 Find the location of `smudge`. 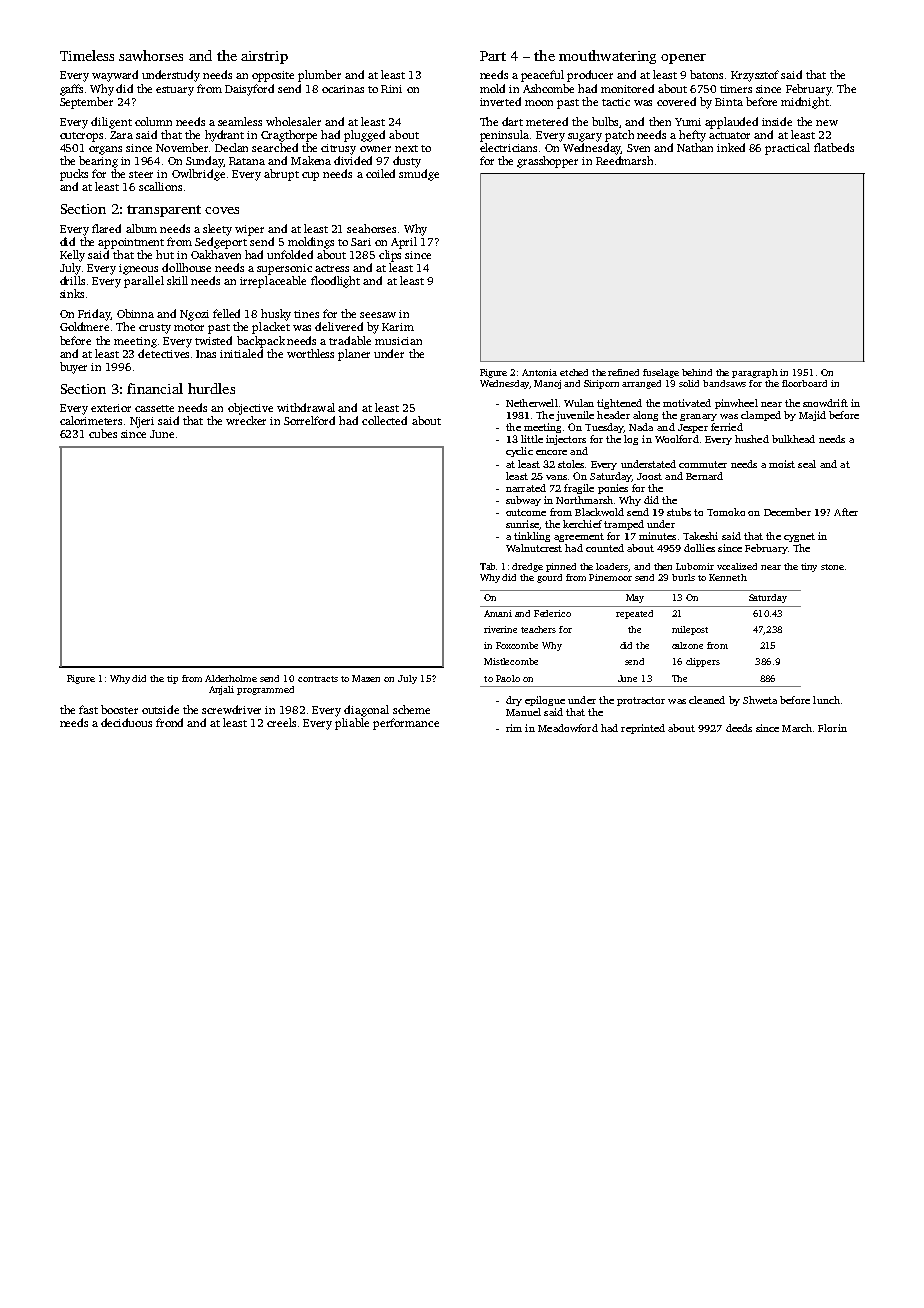

smudge is located at coordinates (419, 175).
